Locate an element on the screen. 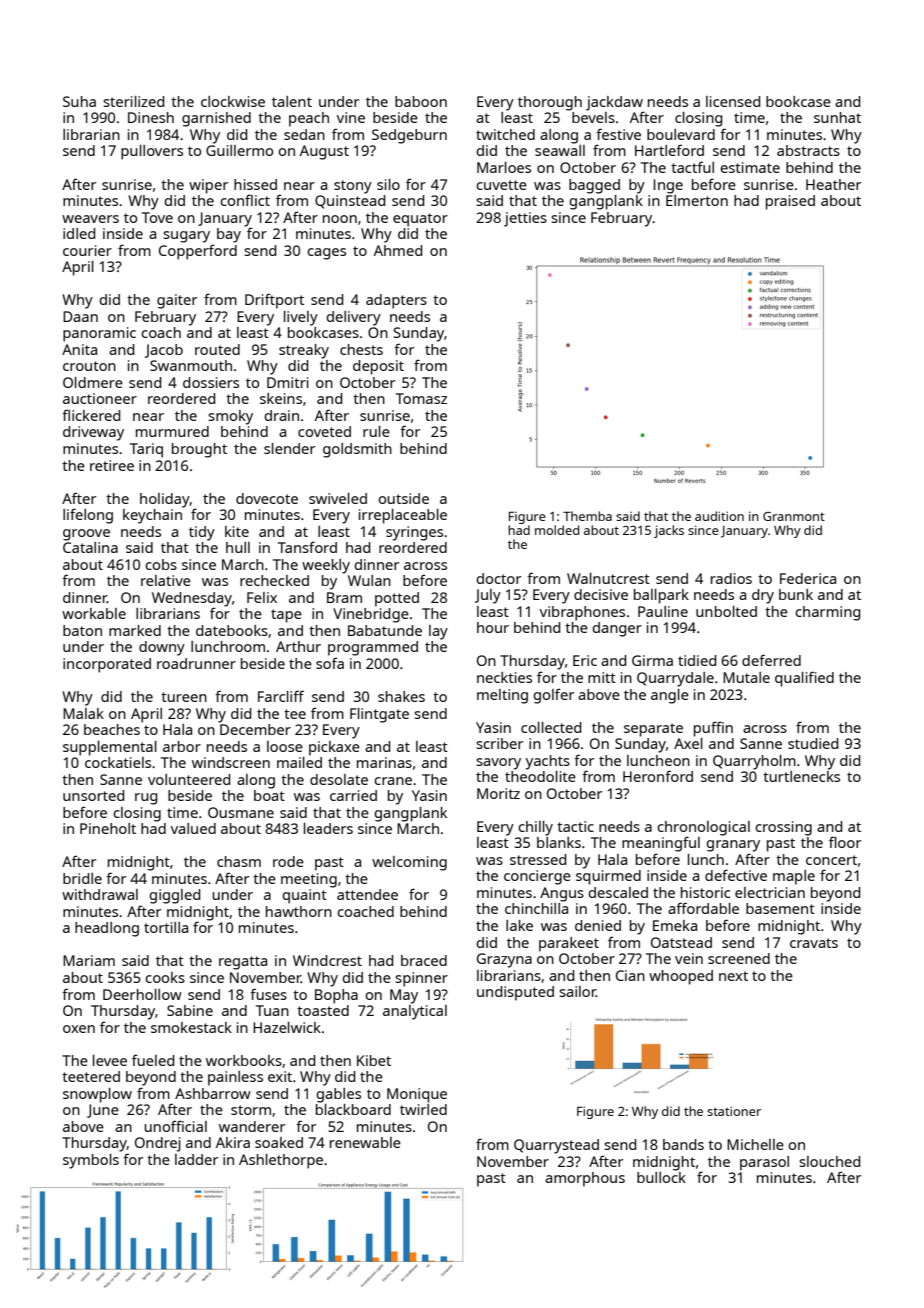 The image size is (924, 1308). baton is located at coordinates (82, 630).
